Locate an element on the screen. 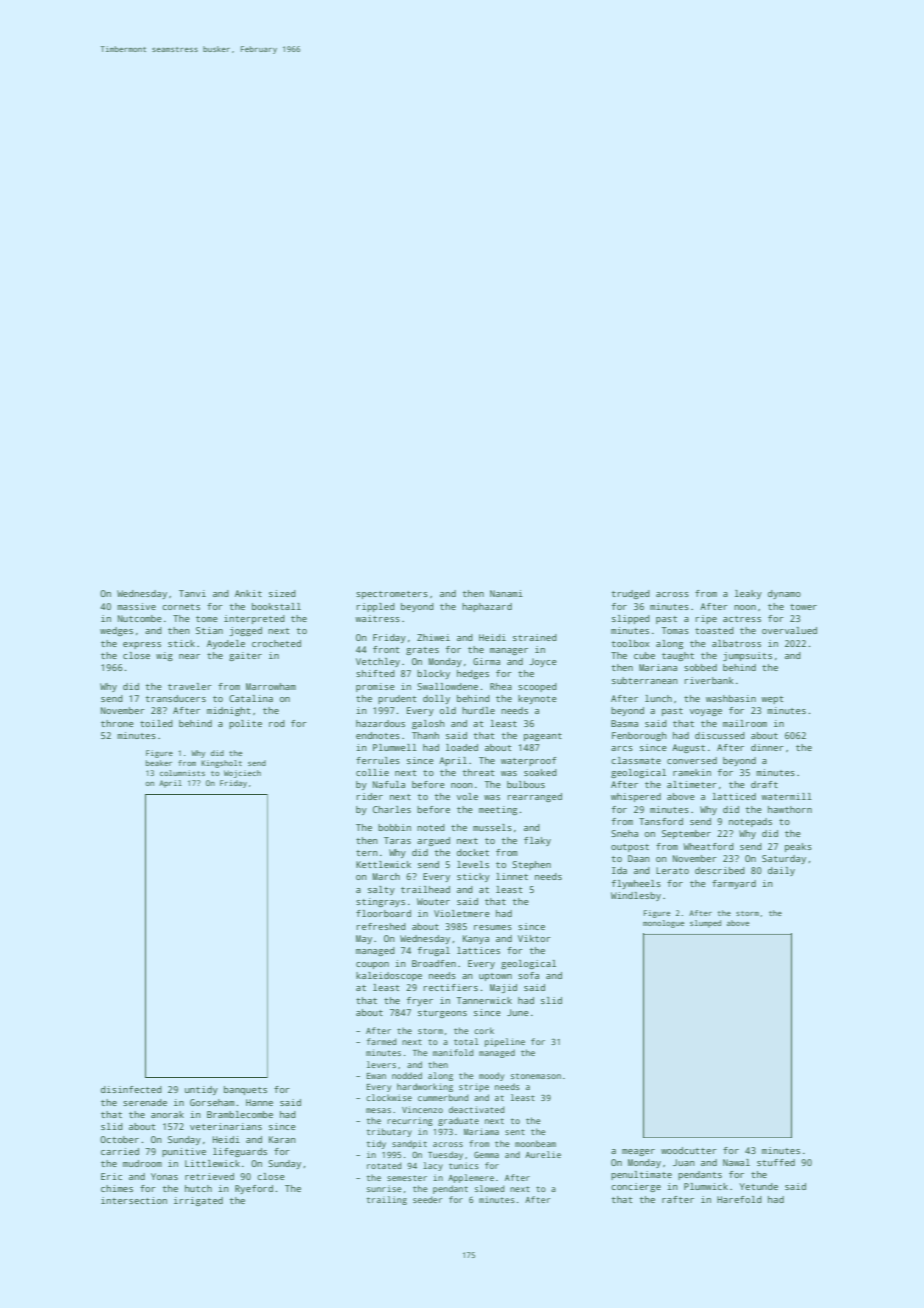  Wojciech is located at coordinates (242, 774).
